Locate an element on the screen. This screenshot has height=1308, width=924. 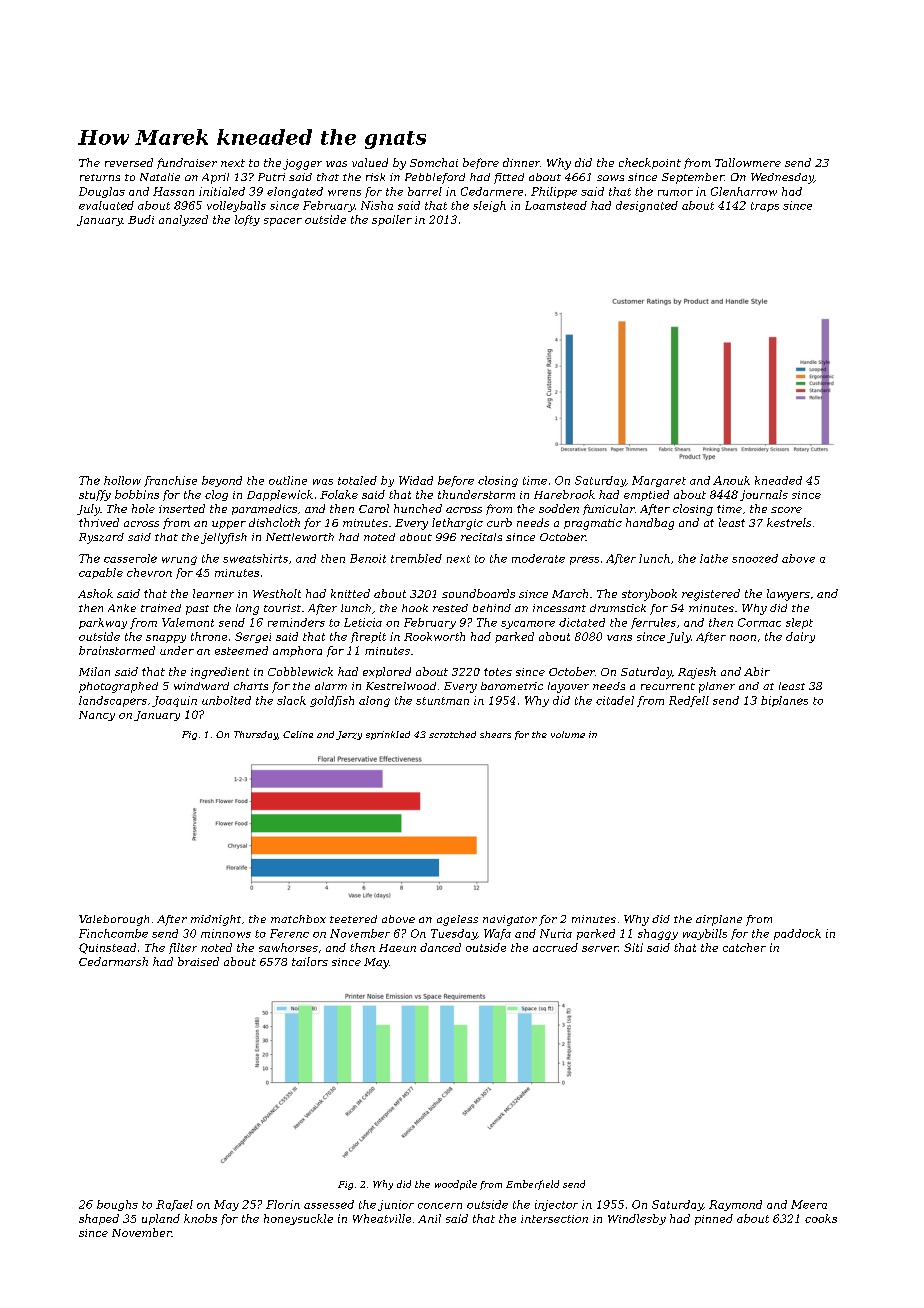
beyond is located at coordinates (222, 481).
